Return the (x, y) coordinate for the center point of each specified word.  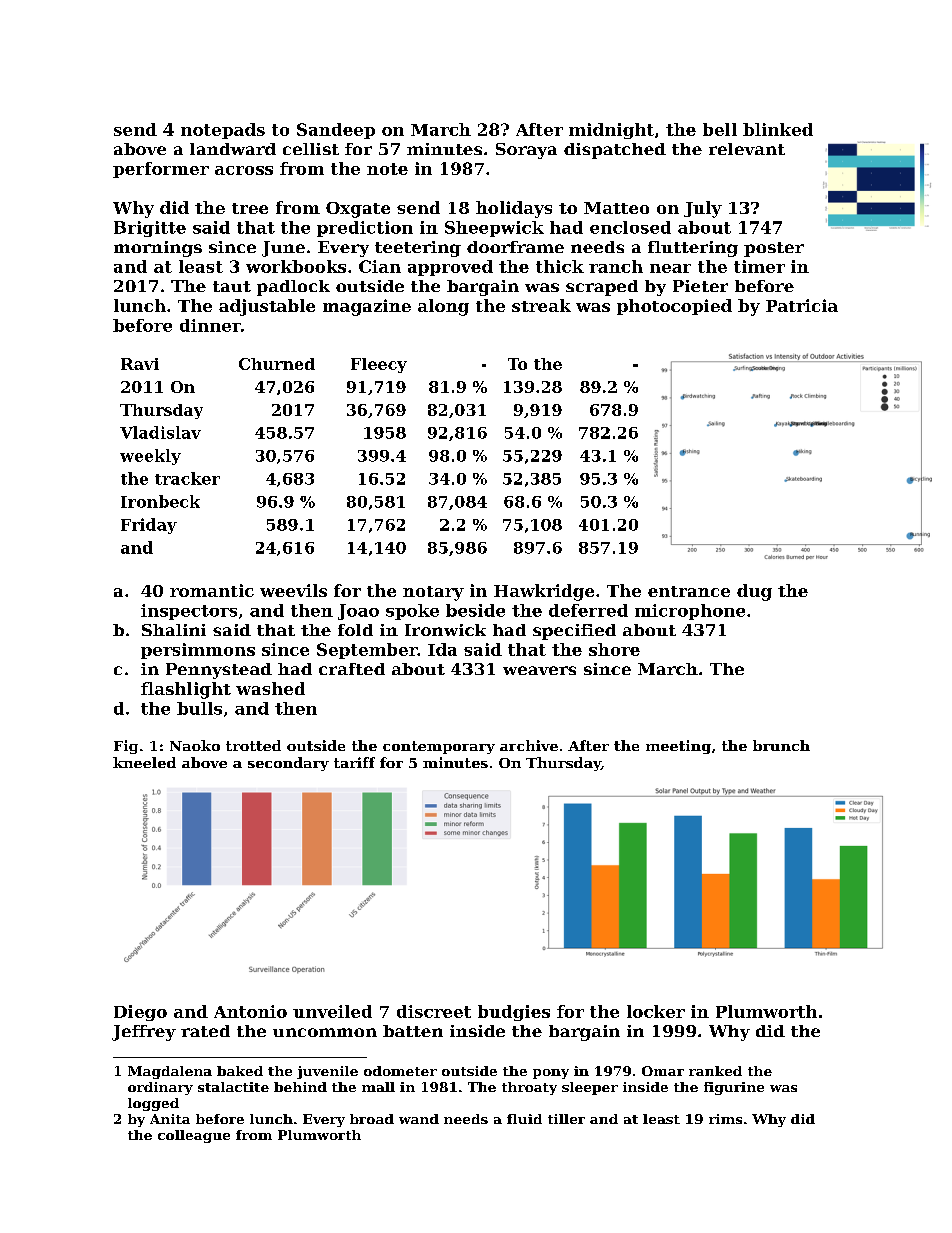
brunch (781, 745)
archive (529, 745)
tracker (187, 478)
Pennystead (219, 671)
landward (233, 149)
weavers (539, 670)
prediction (365, 229)
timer (759, 266)
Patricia (802, 305)
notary (433, 593)
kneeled (144, 762)
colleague (194, 1136)
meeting (678, 747)
